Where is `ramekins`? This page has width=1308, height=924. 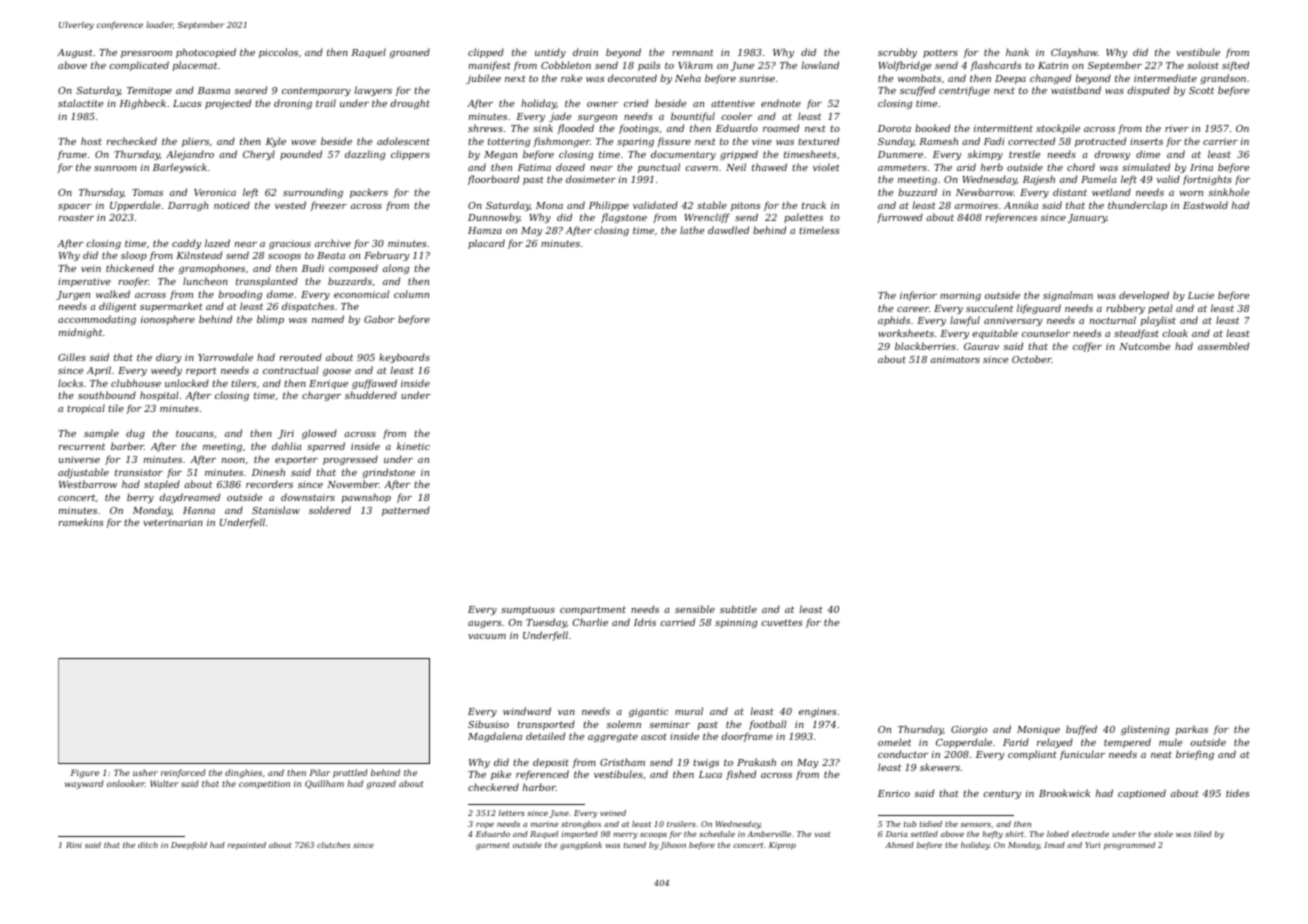 ramekins is located at coordinates (81, 522).
